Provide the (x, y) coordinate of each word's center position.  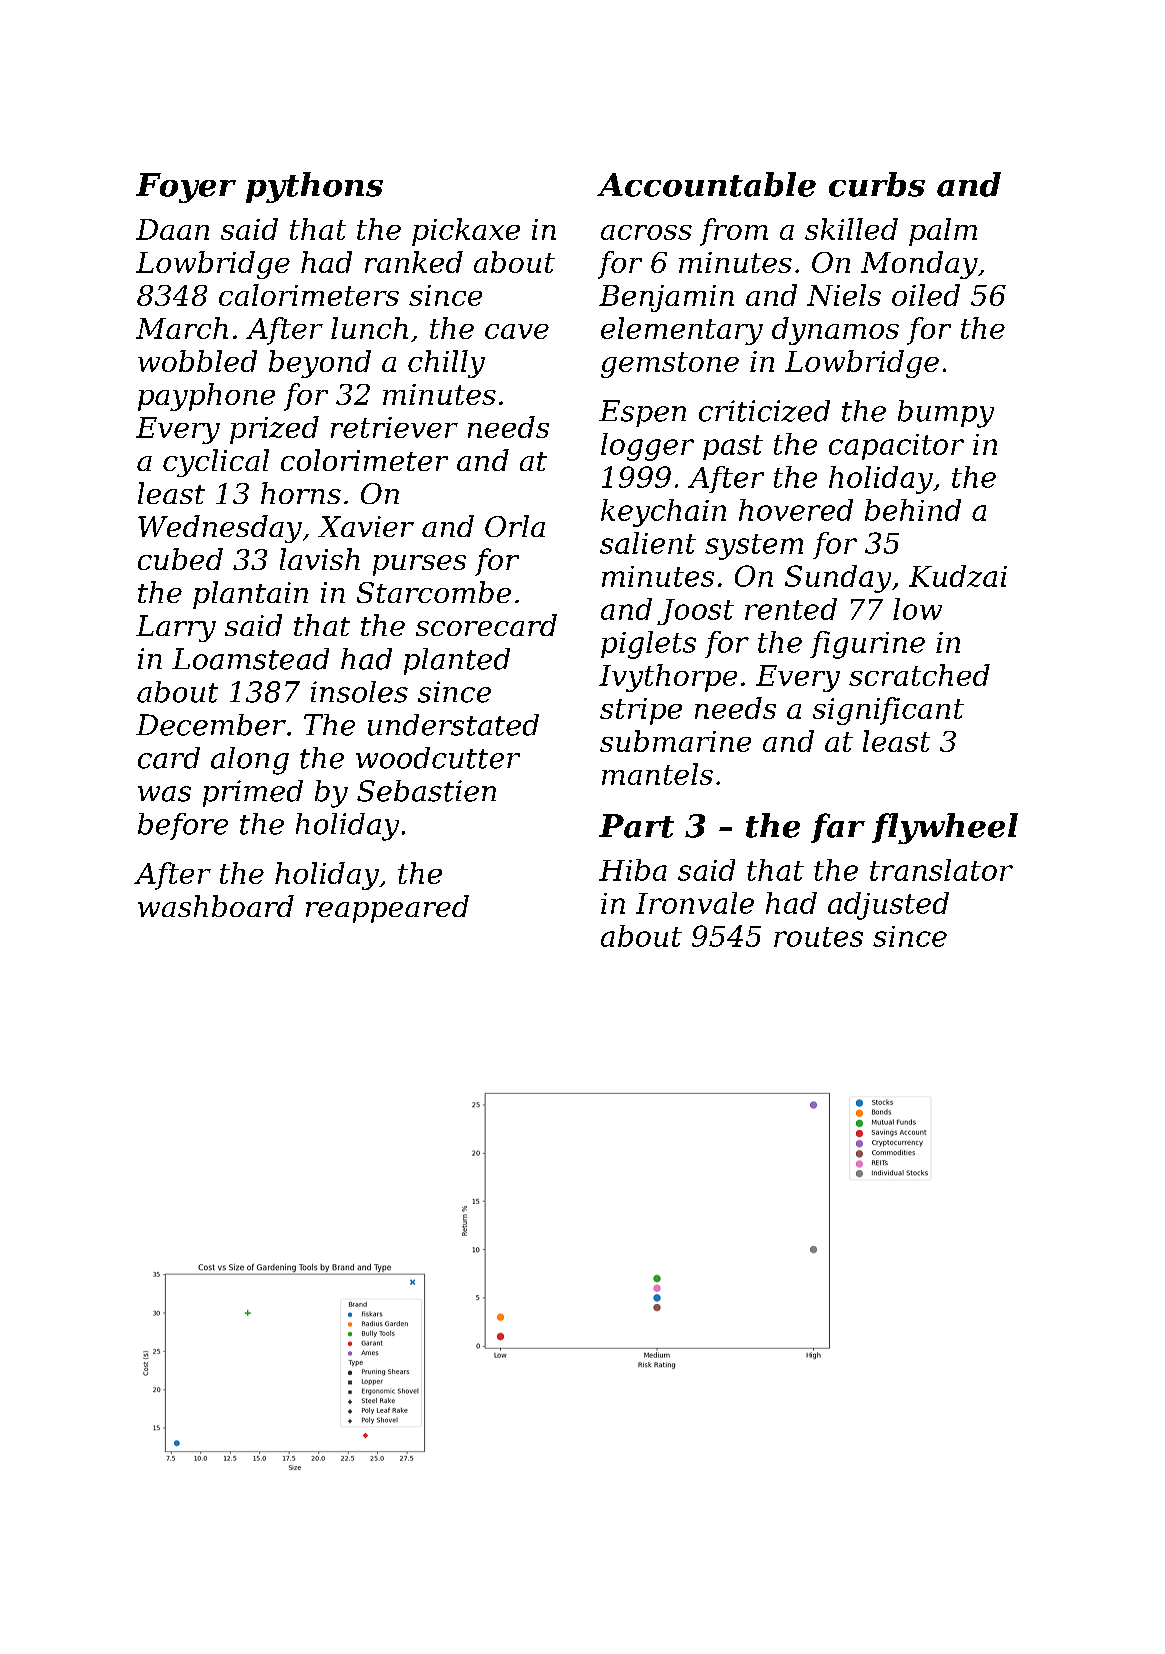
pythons (314, 187)
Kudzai (958, 576)
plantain (250, 595)
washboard (216, 906)
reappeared (387, 909)
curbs (877, 184)
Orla (515, 526)
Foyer (186, 188)
